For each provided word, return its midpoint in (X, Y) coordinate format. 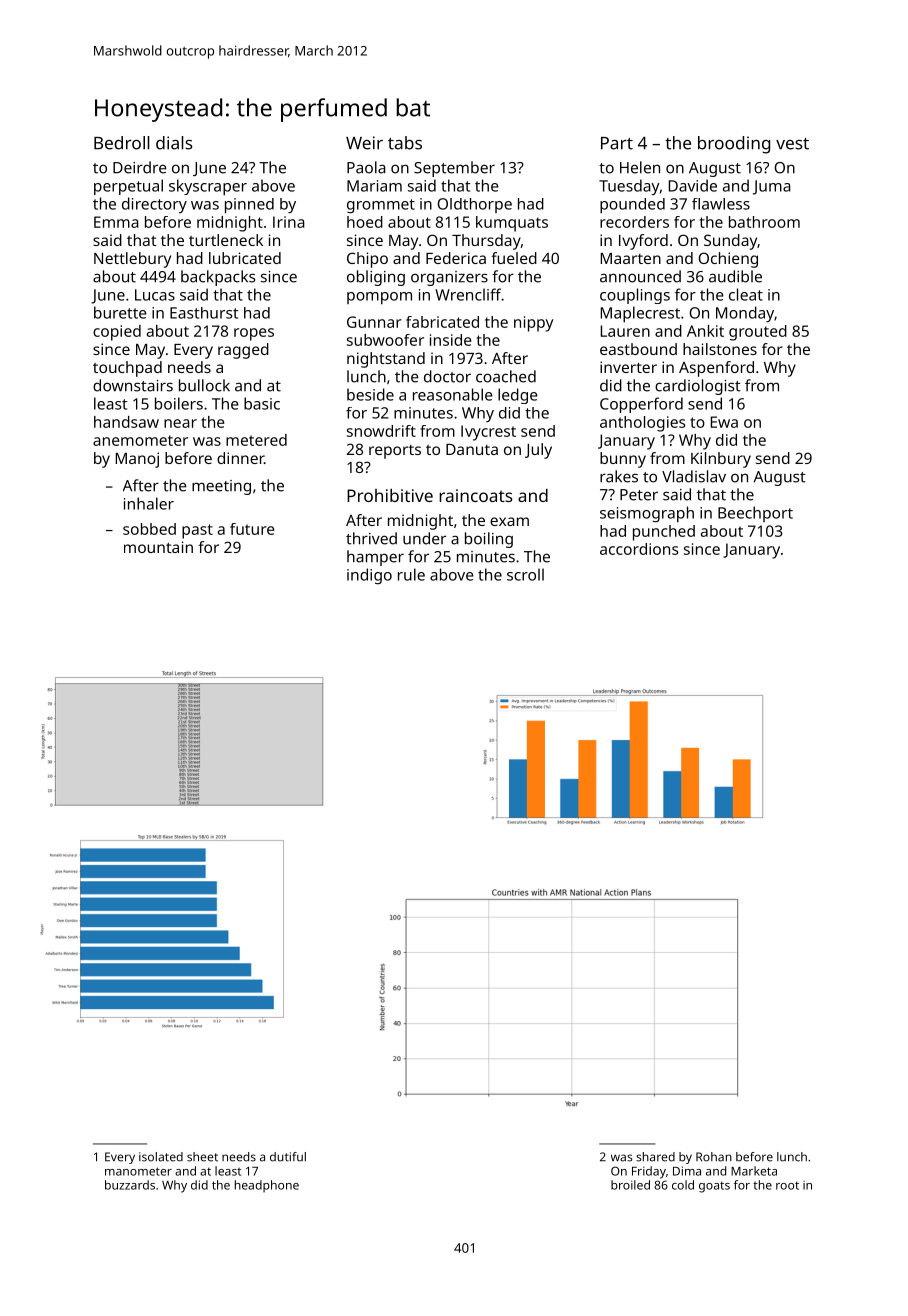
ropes (254, 334)
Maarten (631, 258)
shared (655, 1157)
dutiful (288, 1157)
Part (617, 143)
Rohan (714, 1157)
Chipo (367, 260)
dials (174, 143)
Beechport (755, 514)
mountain (158, 547)
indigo (369, 576)
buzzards (130, 1185)
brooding (734, 145)
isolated (161, 1157)
